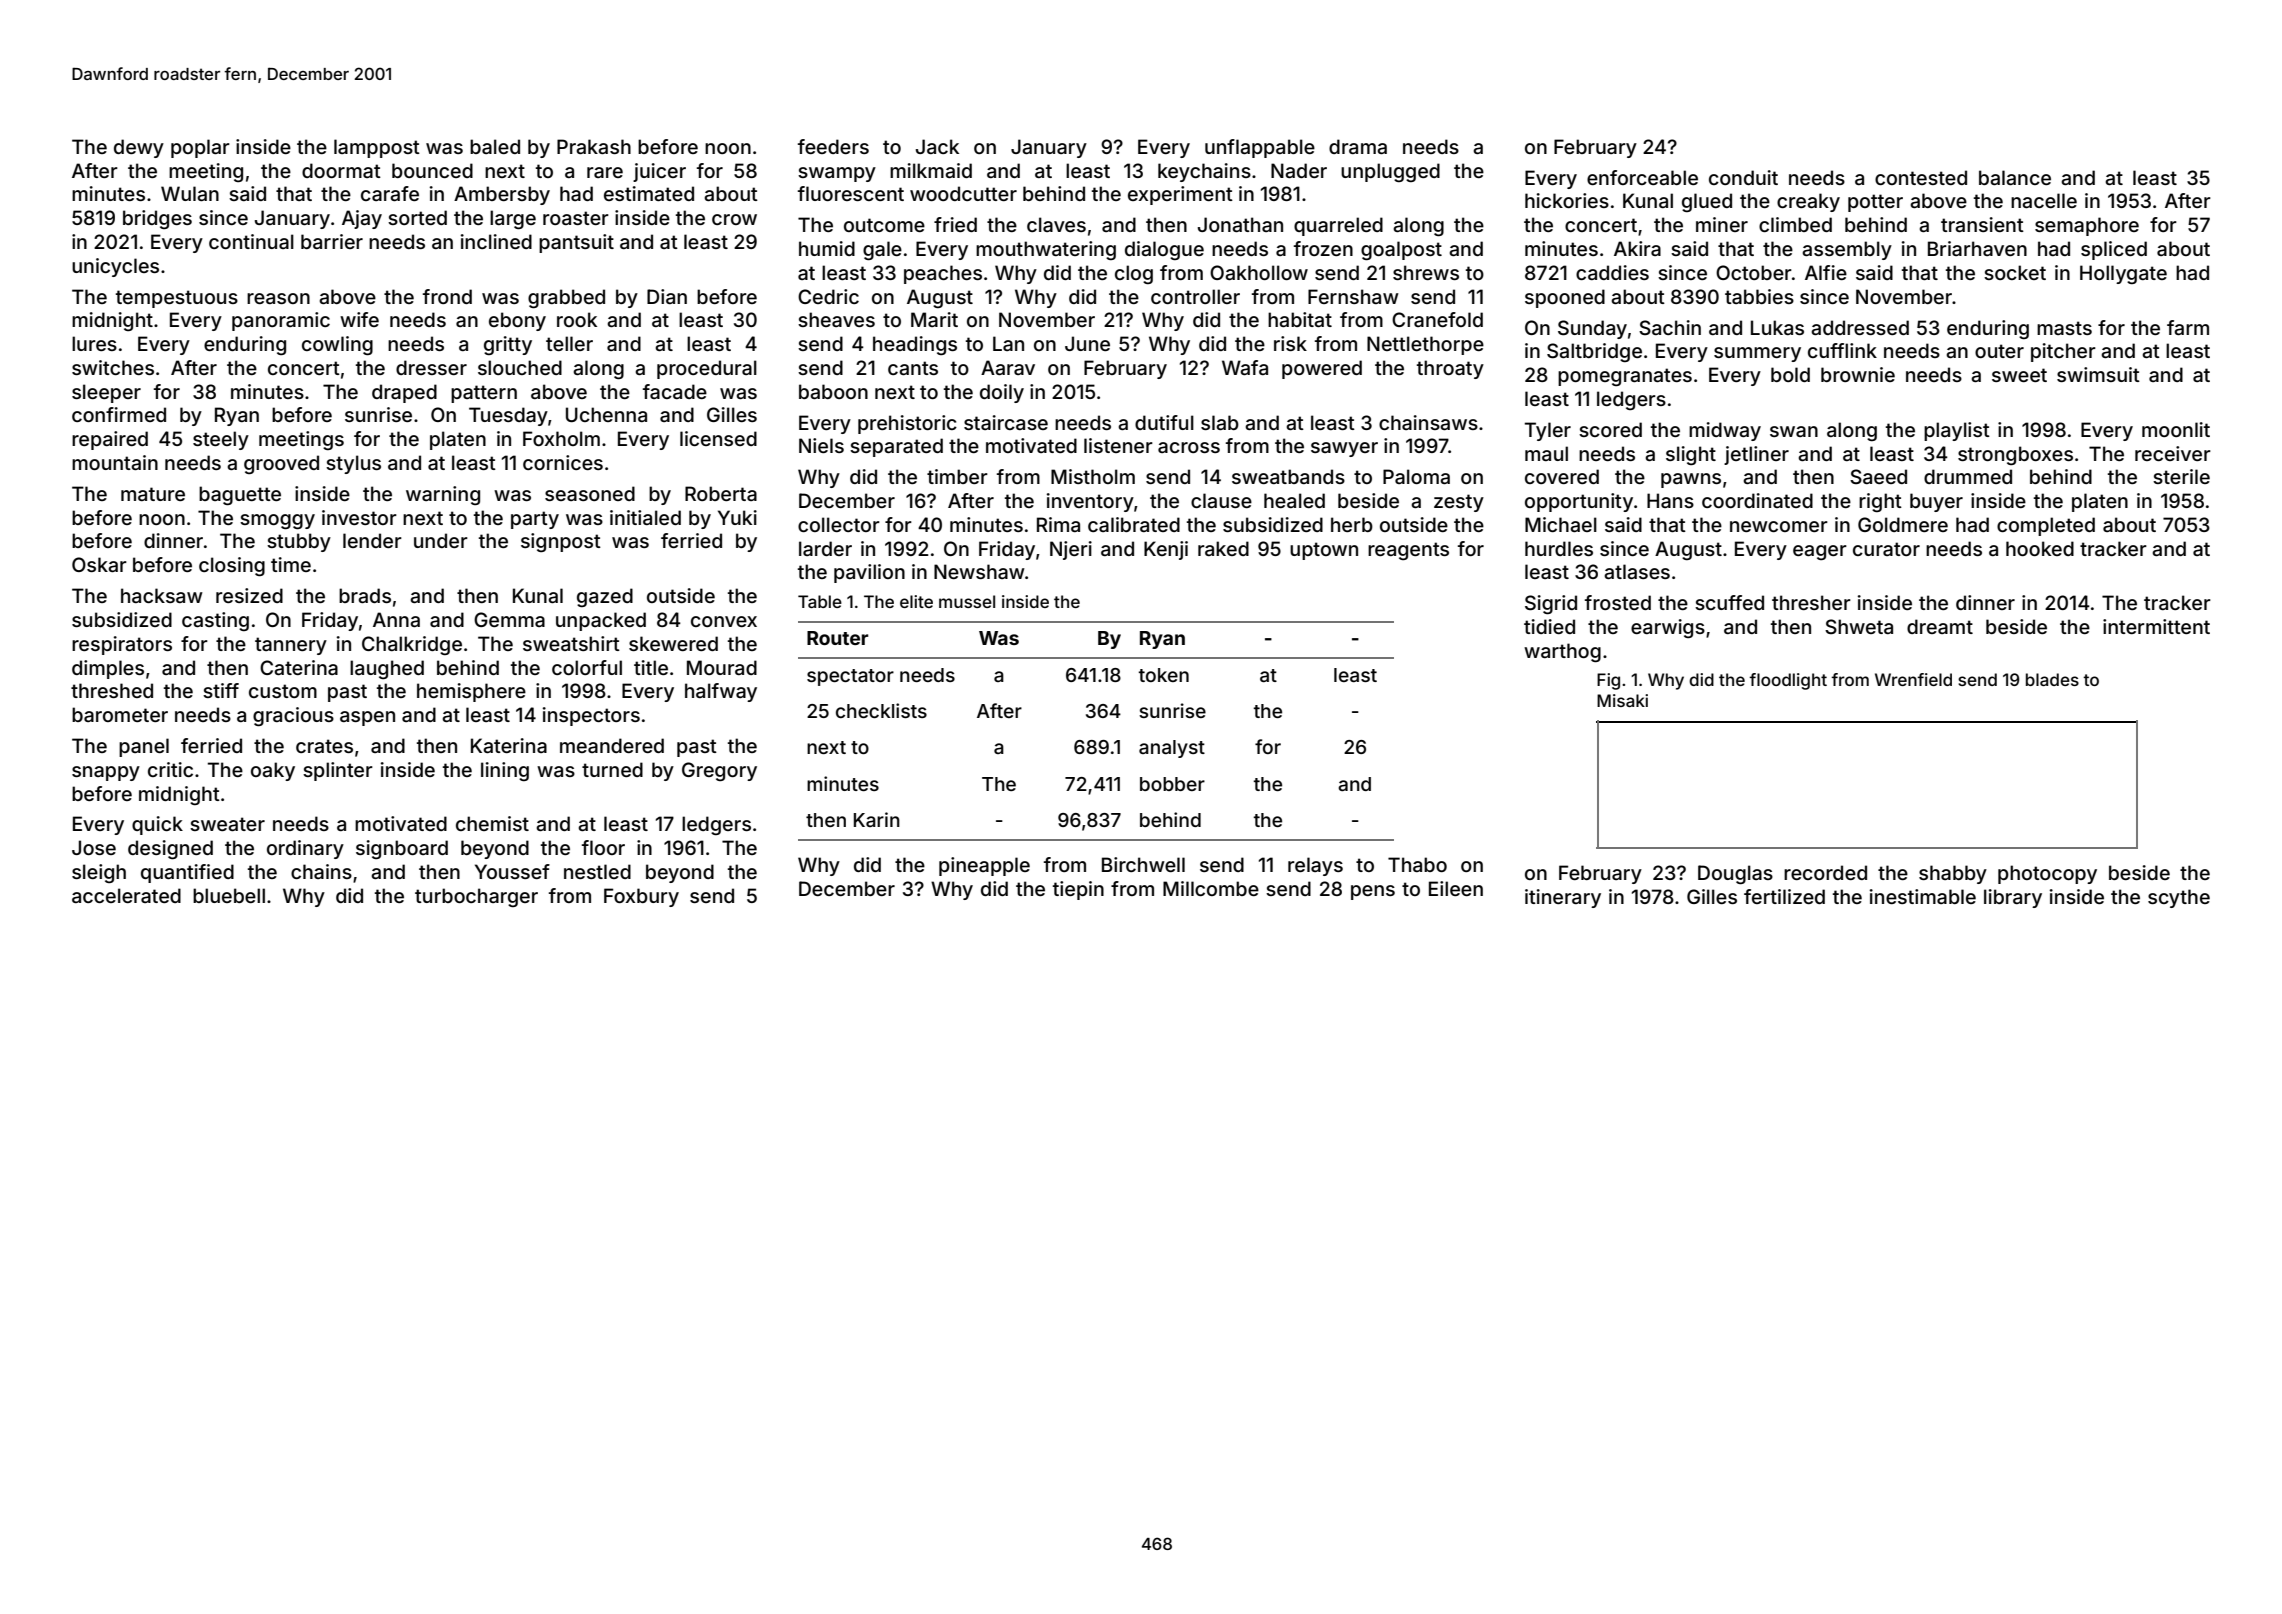 Image resolution: width=2282 pixels, height=1614 pixels. Describe the element at coordinates (495, 146) in the screenshot. I see `baled` at that location.
